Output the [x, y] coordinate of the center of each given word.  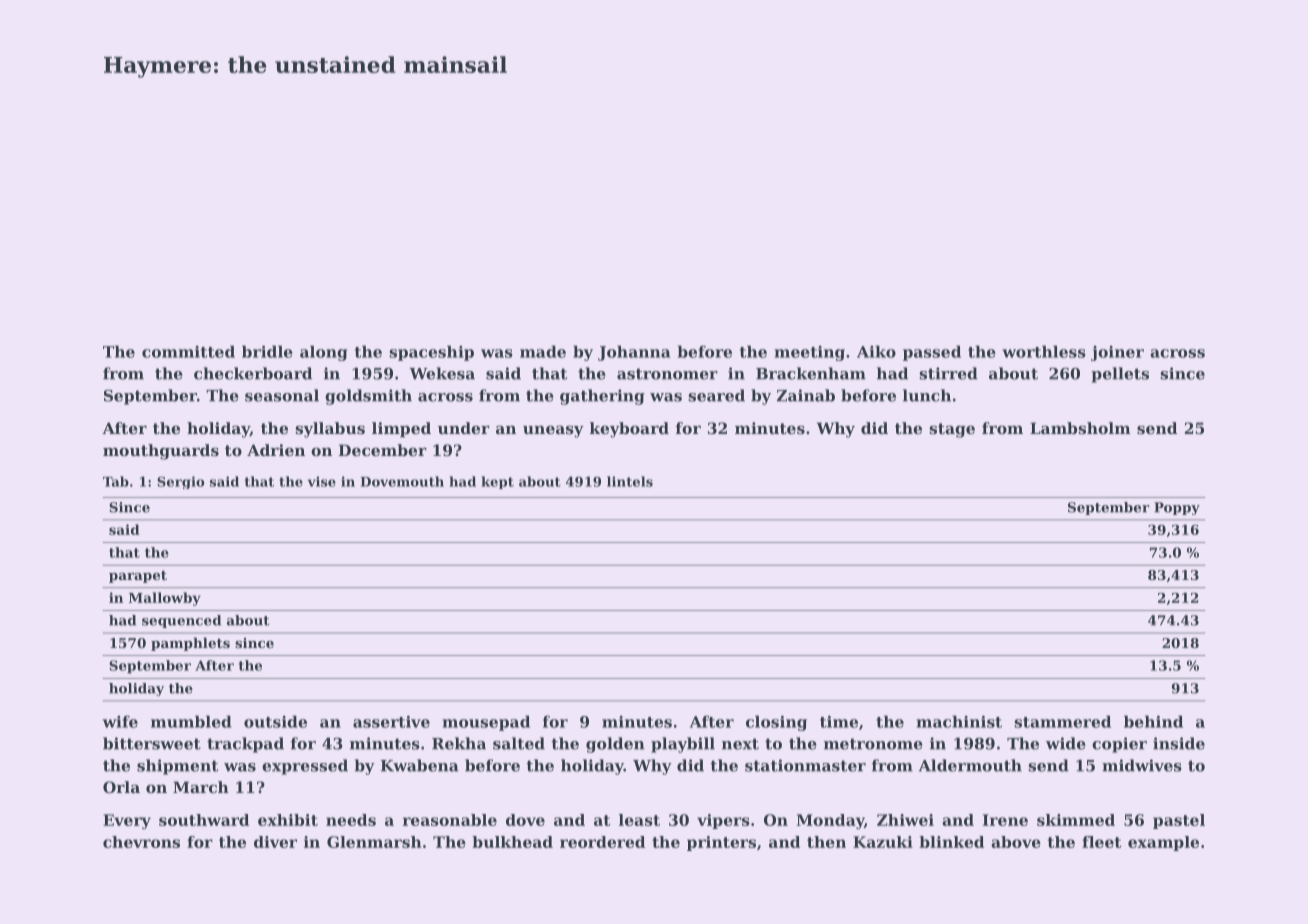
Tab [116, 481]
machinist [959, 721]
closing [776, 723]
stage [952, 430]
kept [497, 482]
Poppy [1177, 508]
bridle [267, 351]
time [839, 722]
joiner [1117, 353]
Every [127, 821]
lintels [630, 481]
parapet [138, 577]
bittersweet [152, 743]
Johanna [634, 353]
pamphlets [190, 644]
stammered [1062, 721]
